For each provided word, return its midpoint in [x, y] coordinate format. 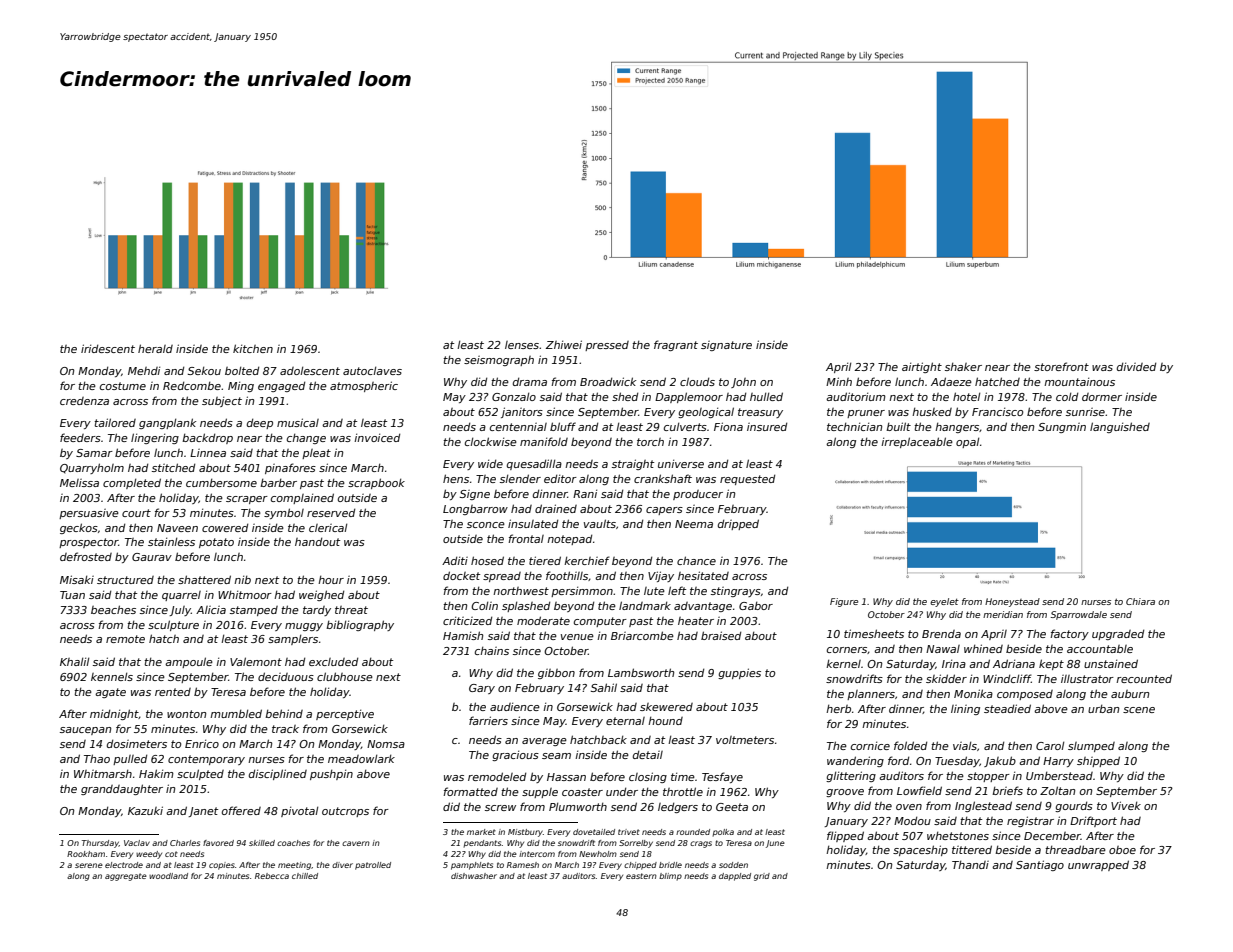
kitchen [253, 348]
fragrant [676, 345]
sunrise [1085, 412]
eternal [625, 721]
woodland [168, 876]
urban [1104, 708]
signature [726, 346]
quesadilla [534, 464]
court [136, 513]
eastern [641, 876]
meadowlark [361, 758]
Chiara [1140, 601]
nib [242, 579]
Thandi [970, 864]
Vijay [661, 576]
